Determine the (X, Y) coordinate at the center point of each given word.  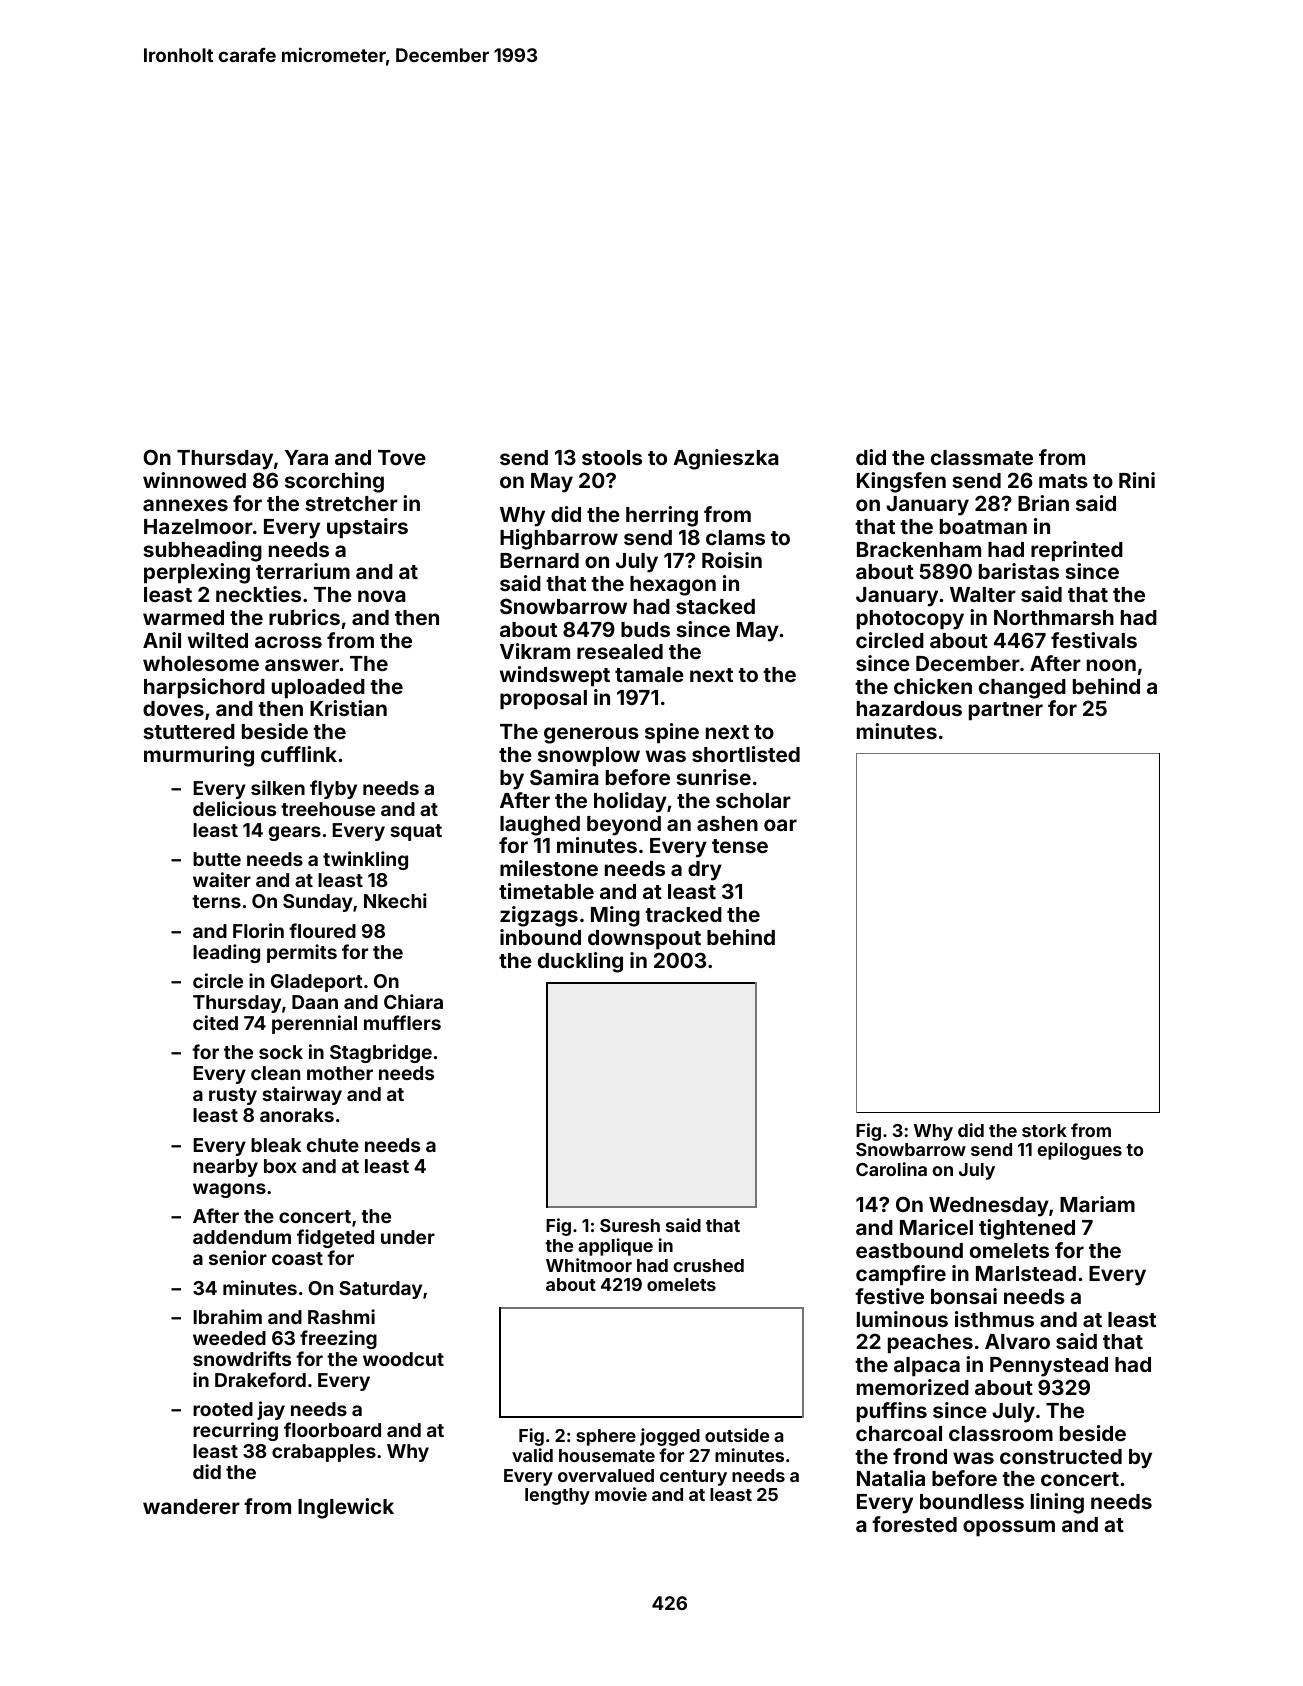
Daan (315, 1002)
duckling (580, 962)
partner (1006, 711)
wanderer (191, 1506)
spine (672, 733)
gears (295, 833)
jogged (670, 1437)
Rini (1137, 480)
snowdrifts (242, 1358)
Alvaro (1017, 1341)
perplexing (197, 573)
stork (1044, 1130)
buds (645, 629)
